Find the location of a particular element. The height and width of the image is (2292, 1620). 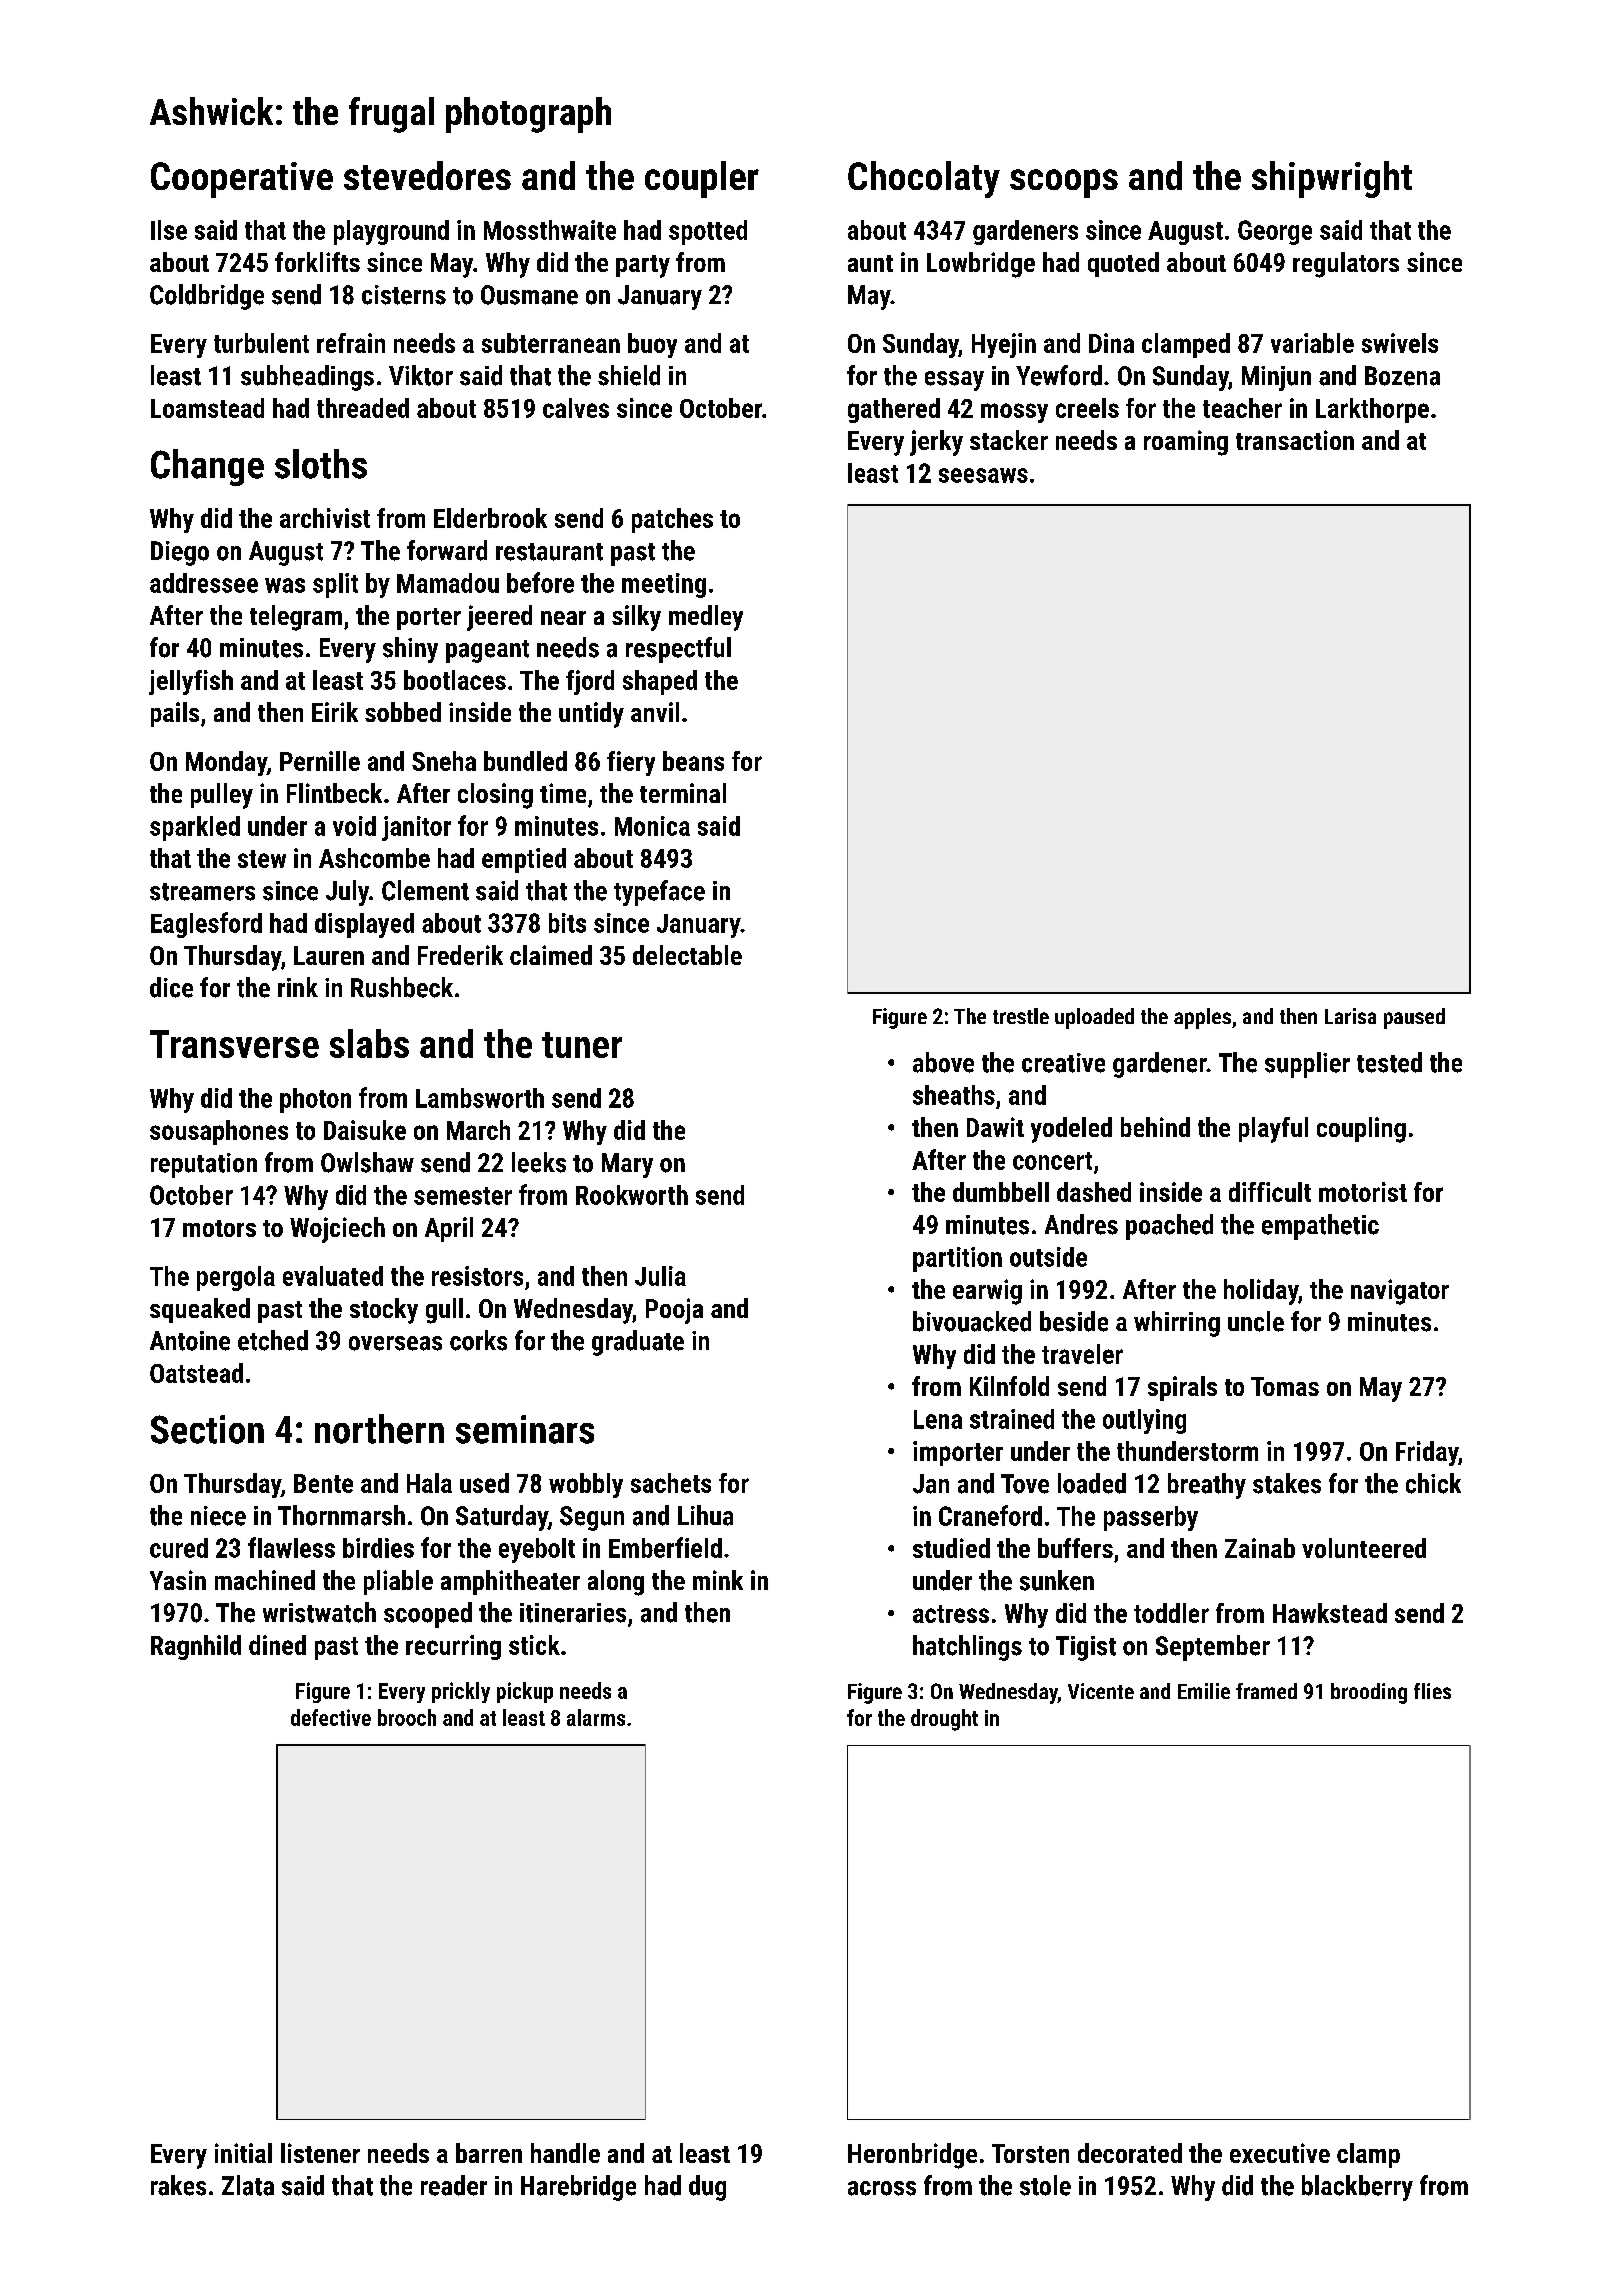

forklifts is located at coordinates (317, 262).
